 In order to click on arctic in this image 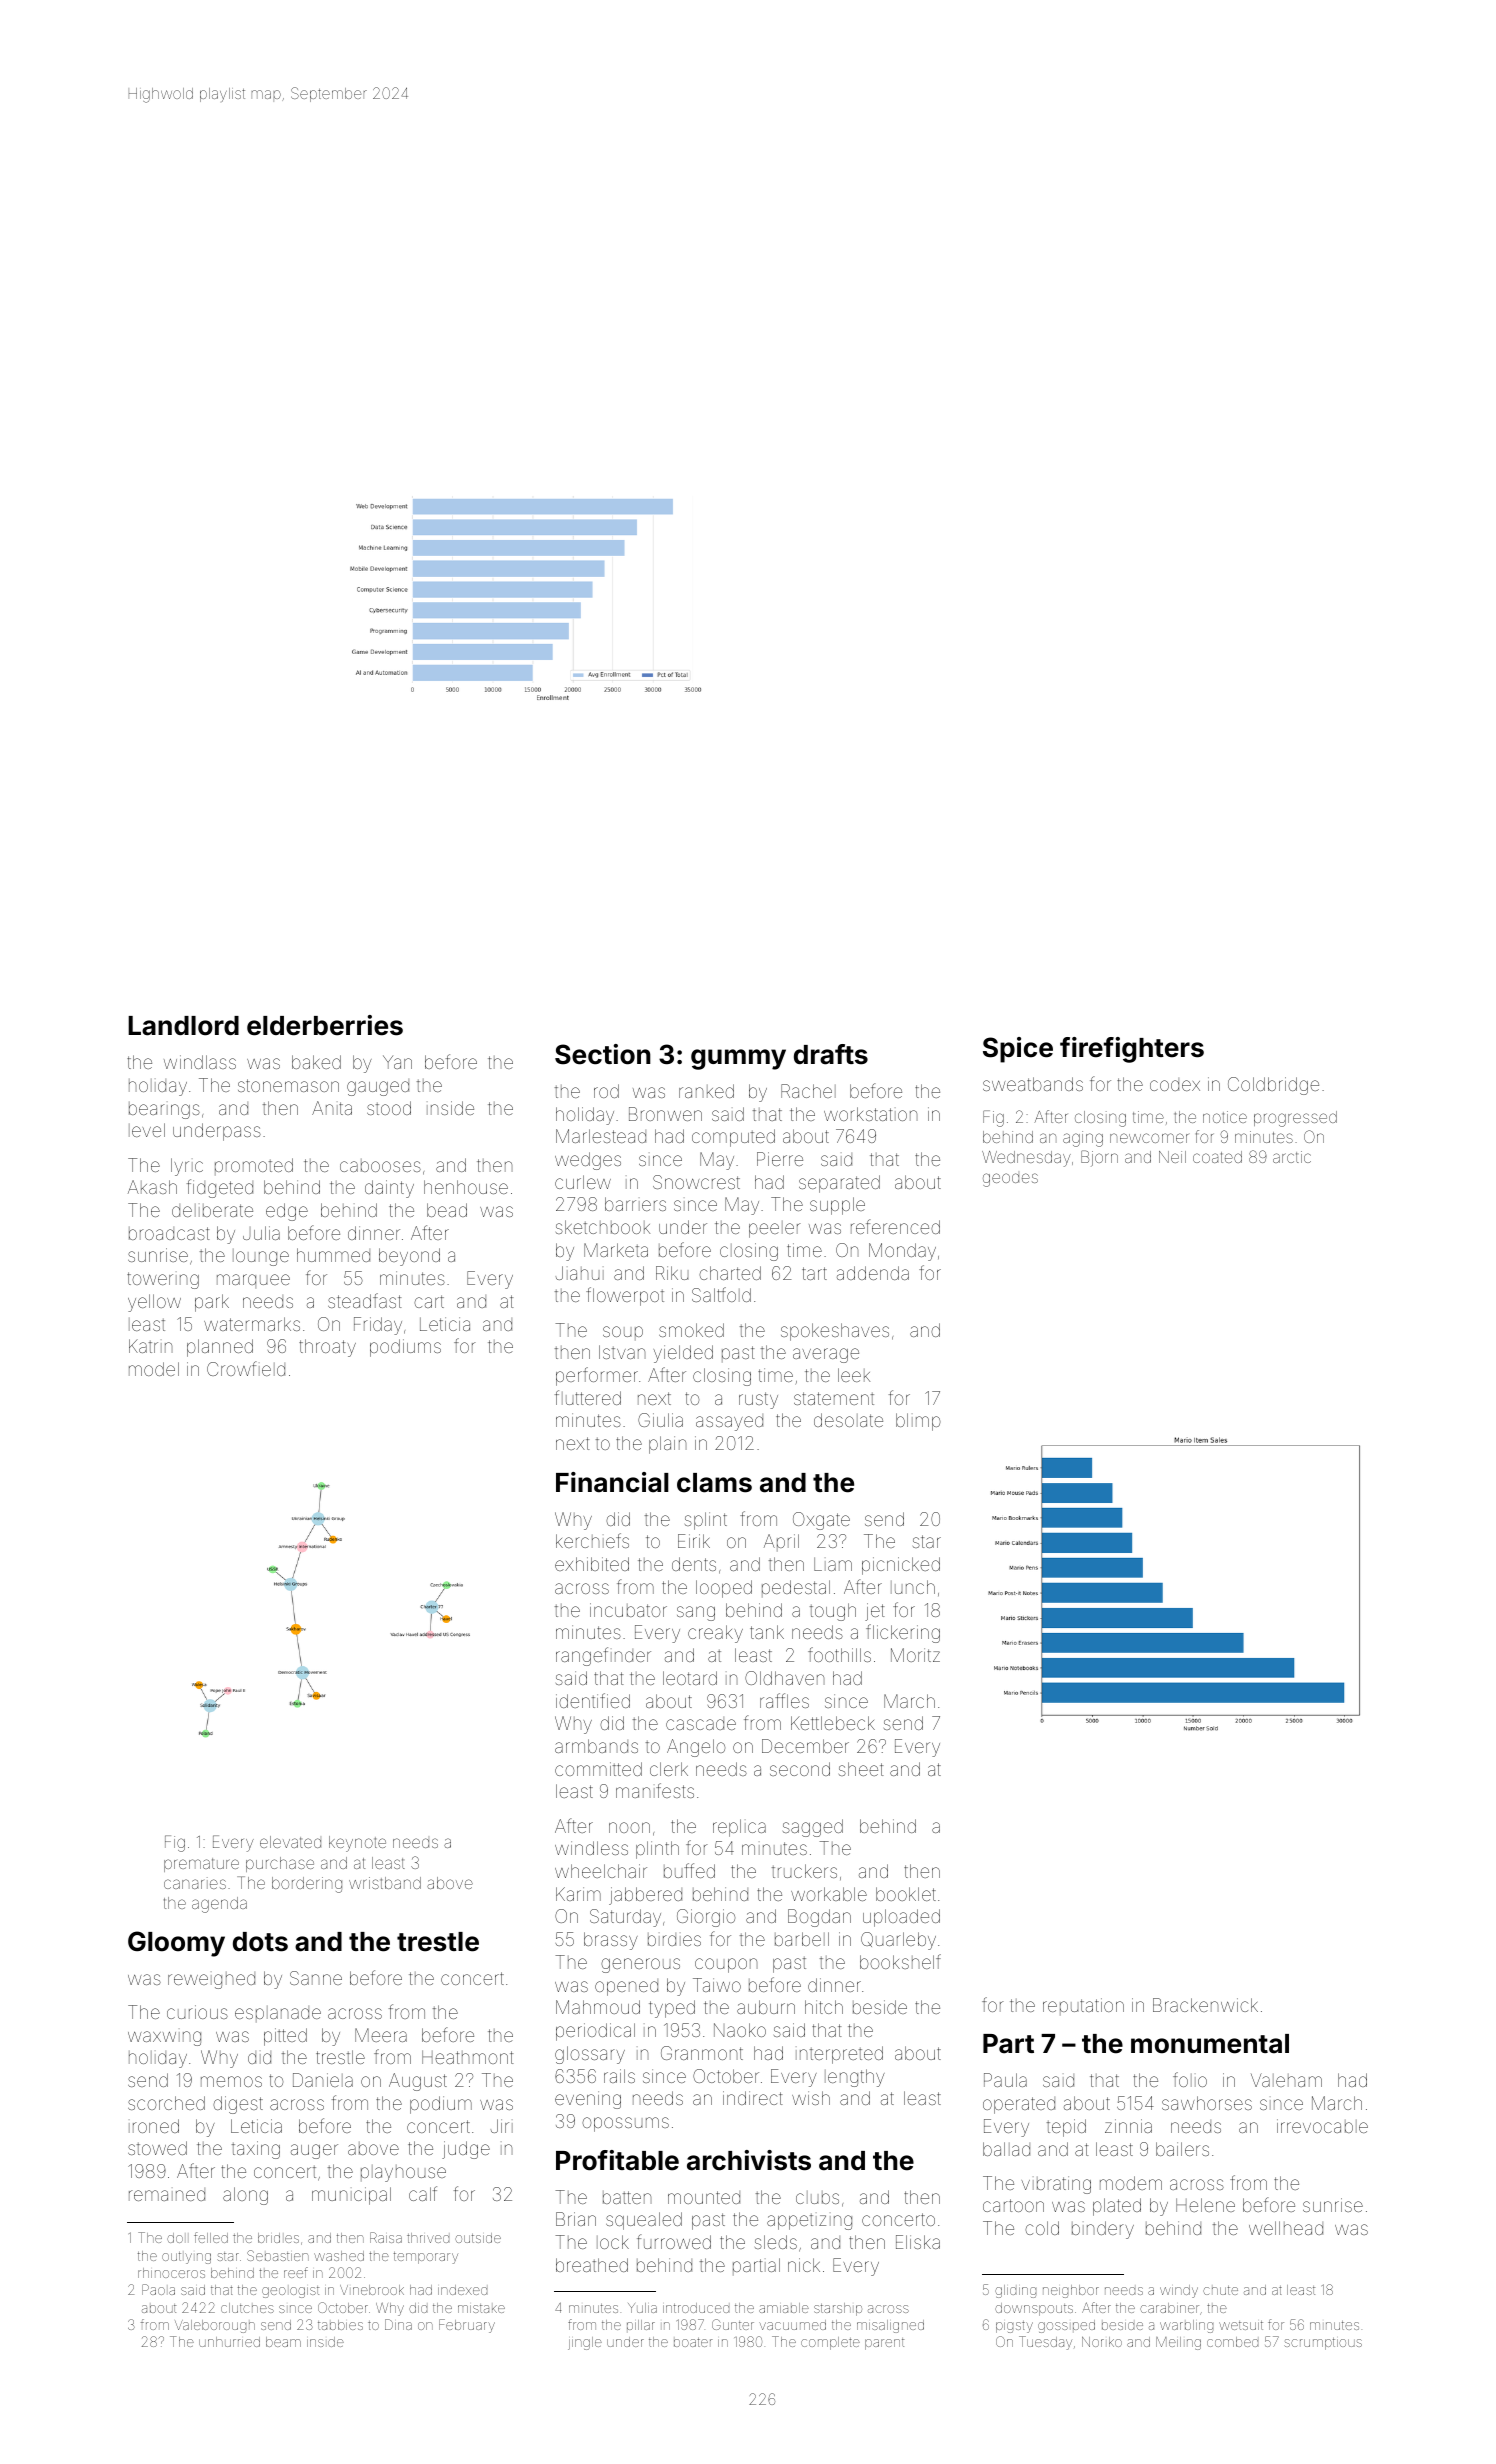, I will do `click(1292, 1157)`.
